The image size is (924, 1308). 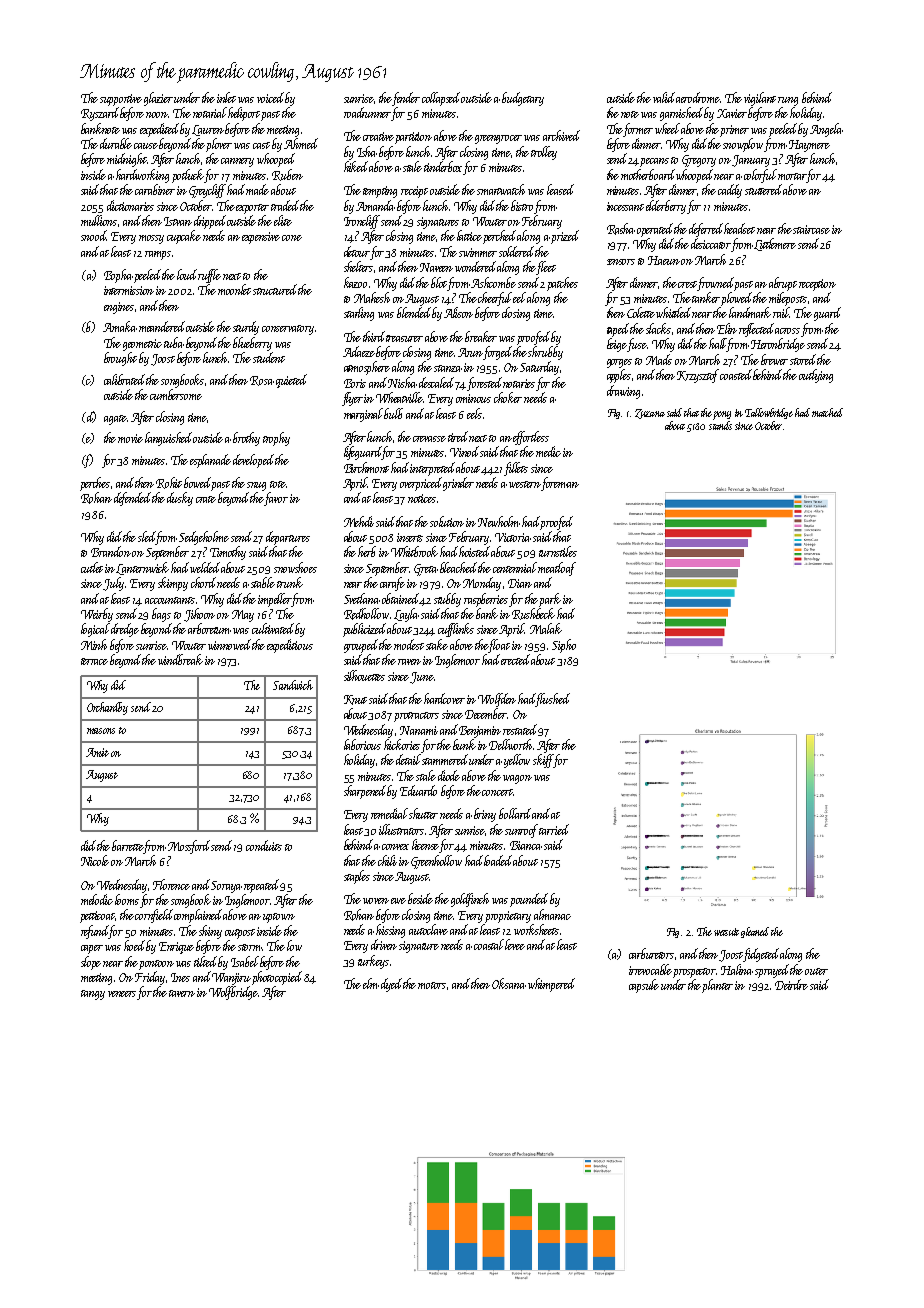 I want to click on midnight, so click(x=127, y=160).
